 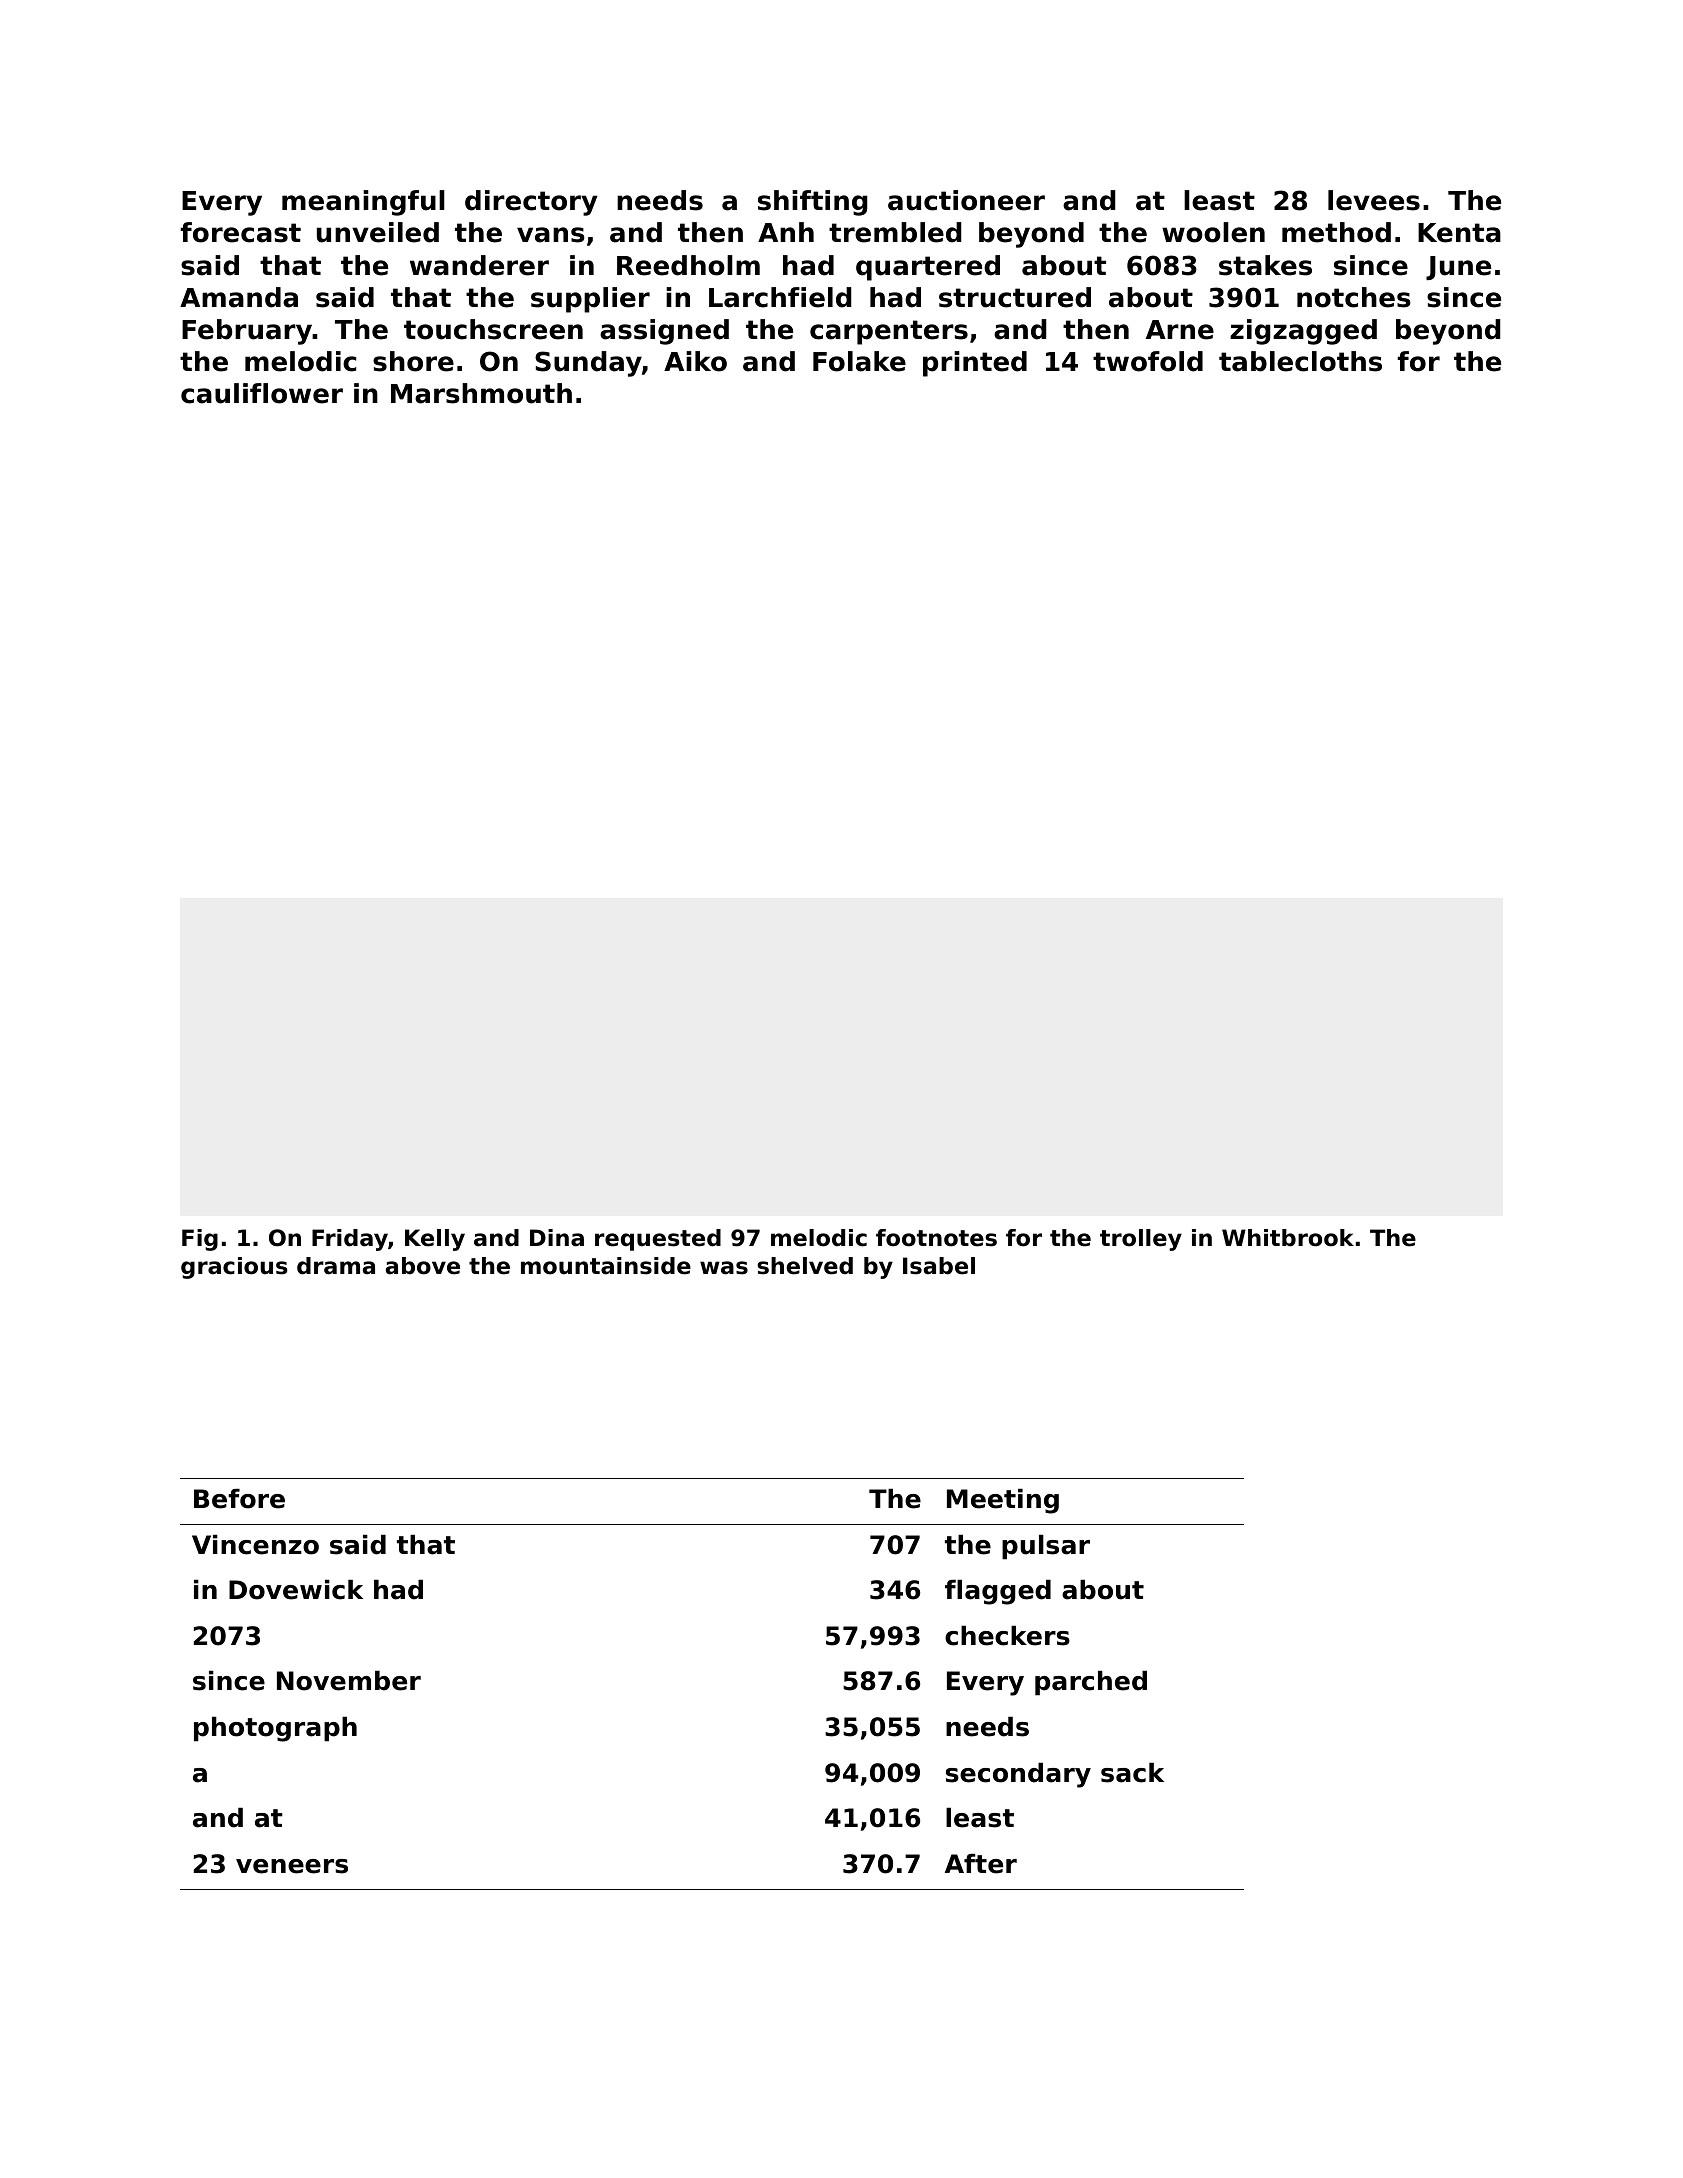 I want to click on footnotes, so click(x=936, y=1238).
